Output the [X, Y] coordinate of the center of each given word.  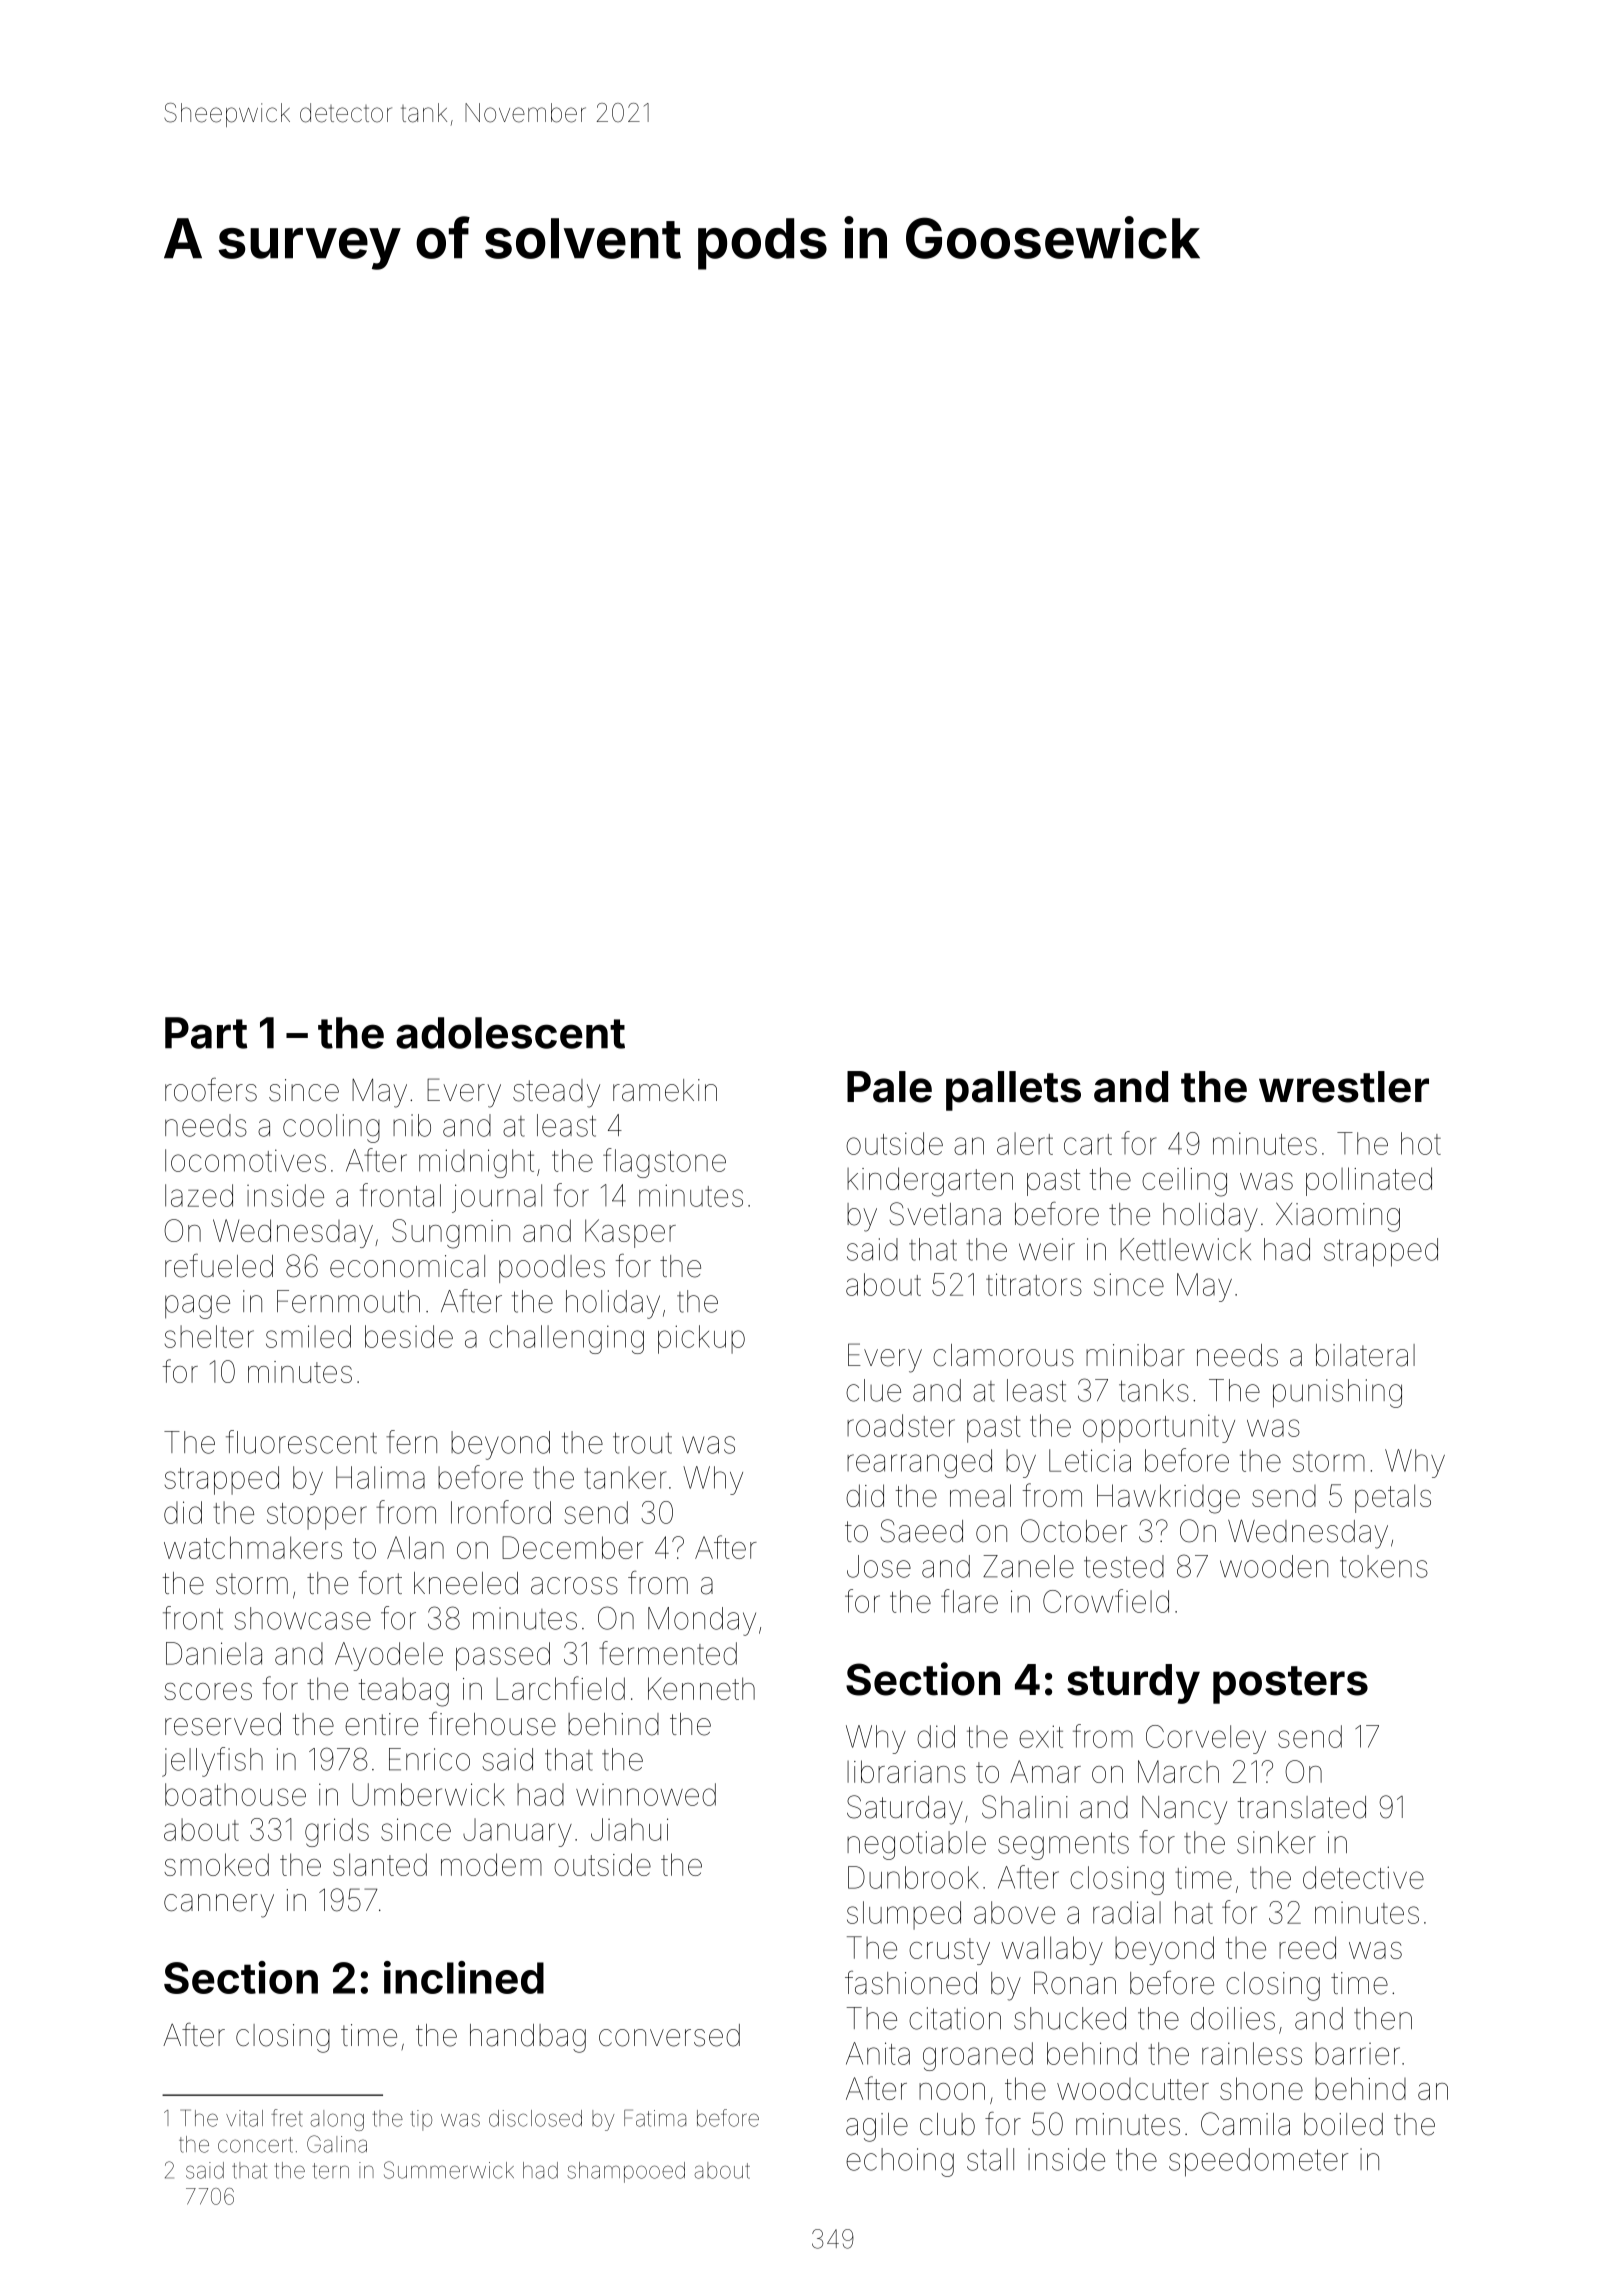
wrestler [1344, 1087]
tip [421, 2120]
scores [208, 1691]
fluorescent [301, 1442]
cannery [219, 1906]
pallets [1013, 1091]
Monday [702, 1621]
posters [1290, 1685]
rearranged [919, 1463]
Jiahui [629, 1829]
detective [1363, 1877]
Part [206, 1033]
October [1074, 1531]
